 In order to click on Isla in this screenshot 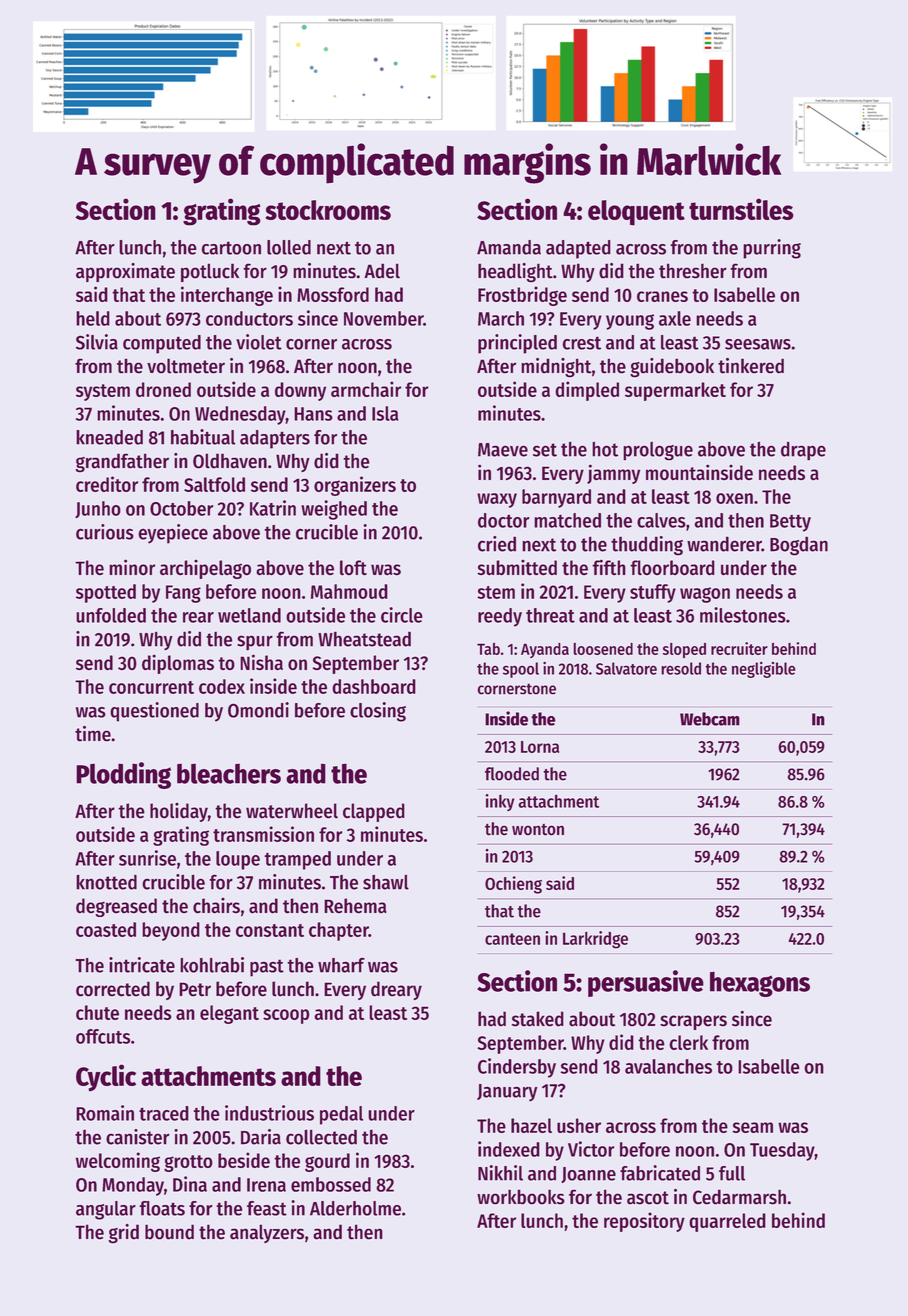, I will do `click(385, 413)`.
